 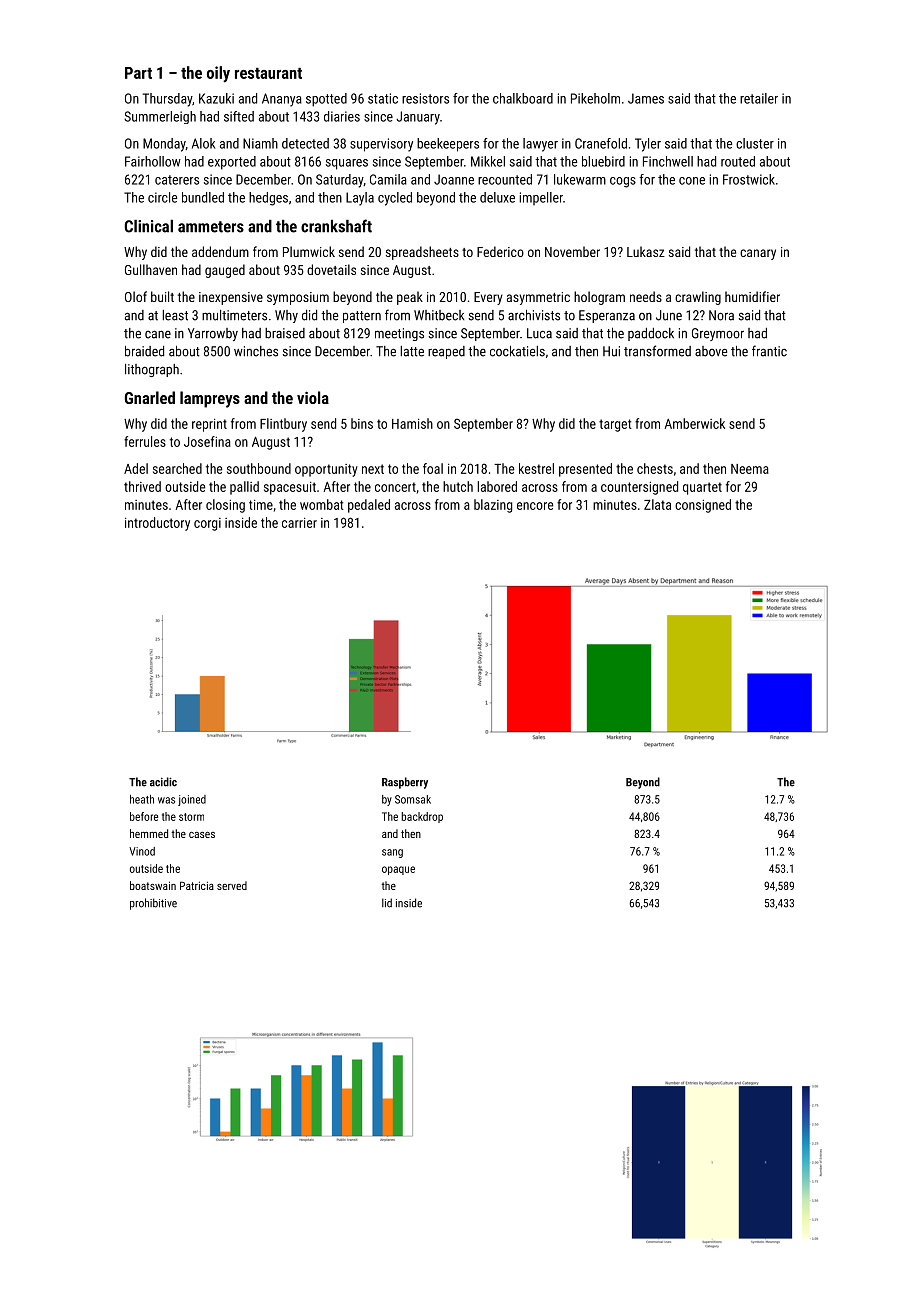 What do you see at coordinates (759, 98) in the screenshot?
I see `retailer` at bounding box center [759, 98].
